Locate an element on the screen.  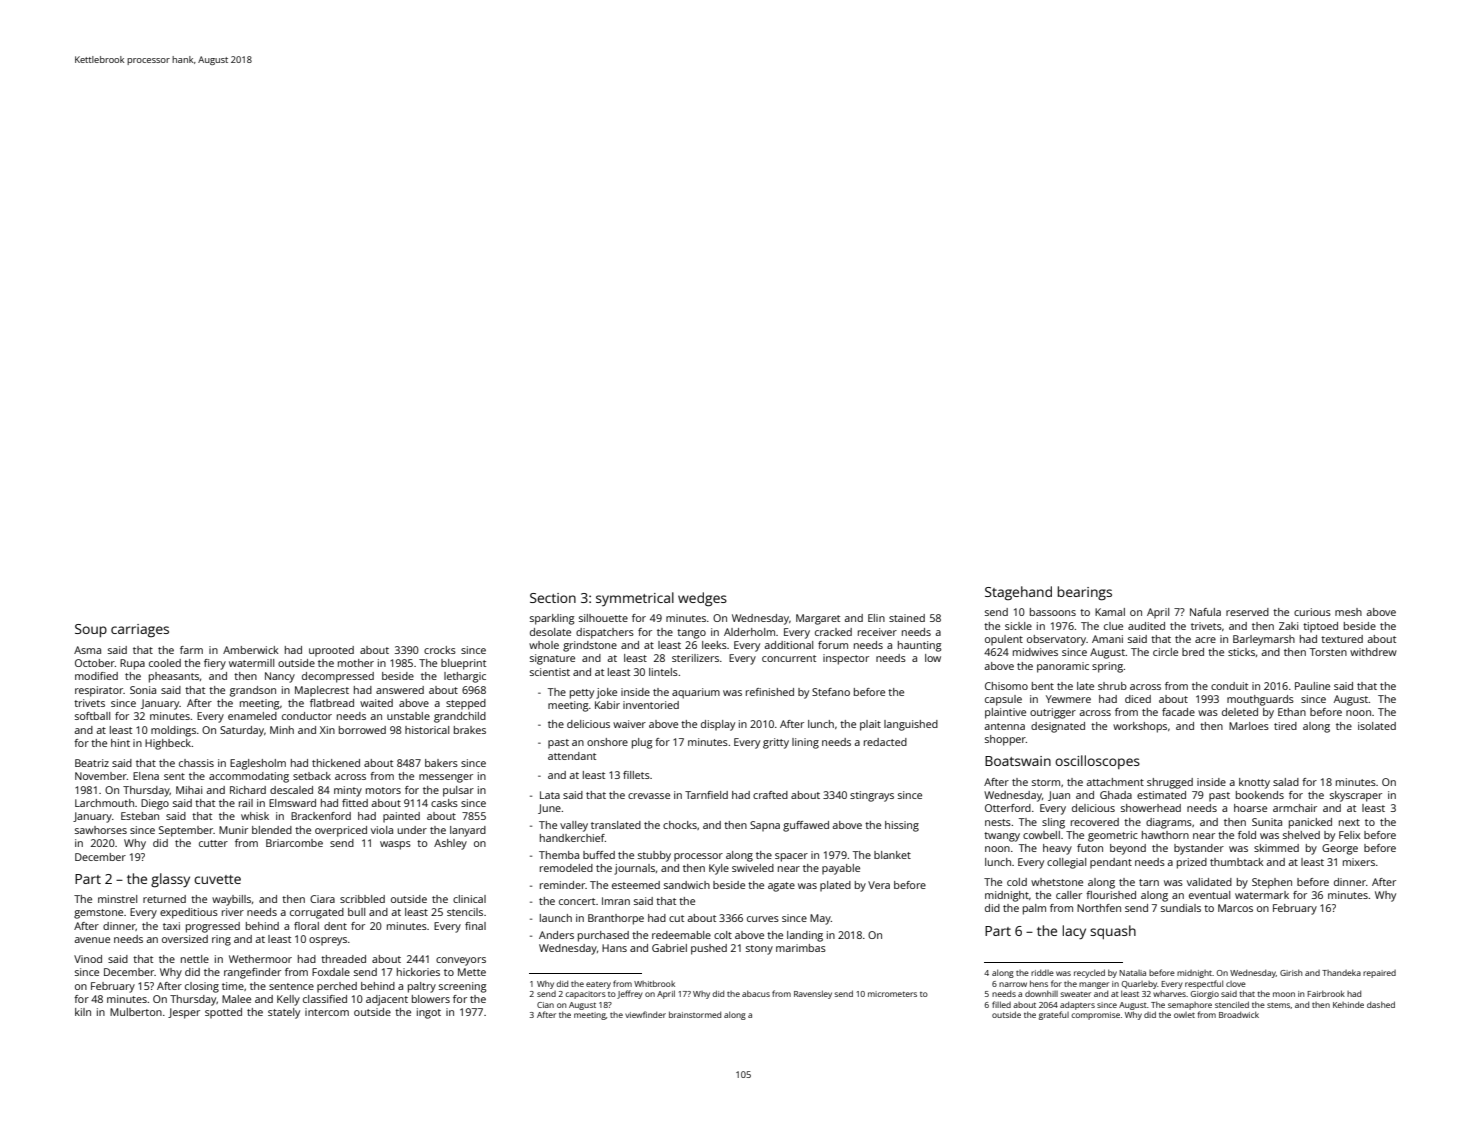
signature is located at coordinates (552, 659).
